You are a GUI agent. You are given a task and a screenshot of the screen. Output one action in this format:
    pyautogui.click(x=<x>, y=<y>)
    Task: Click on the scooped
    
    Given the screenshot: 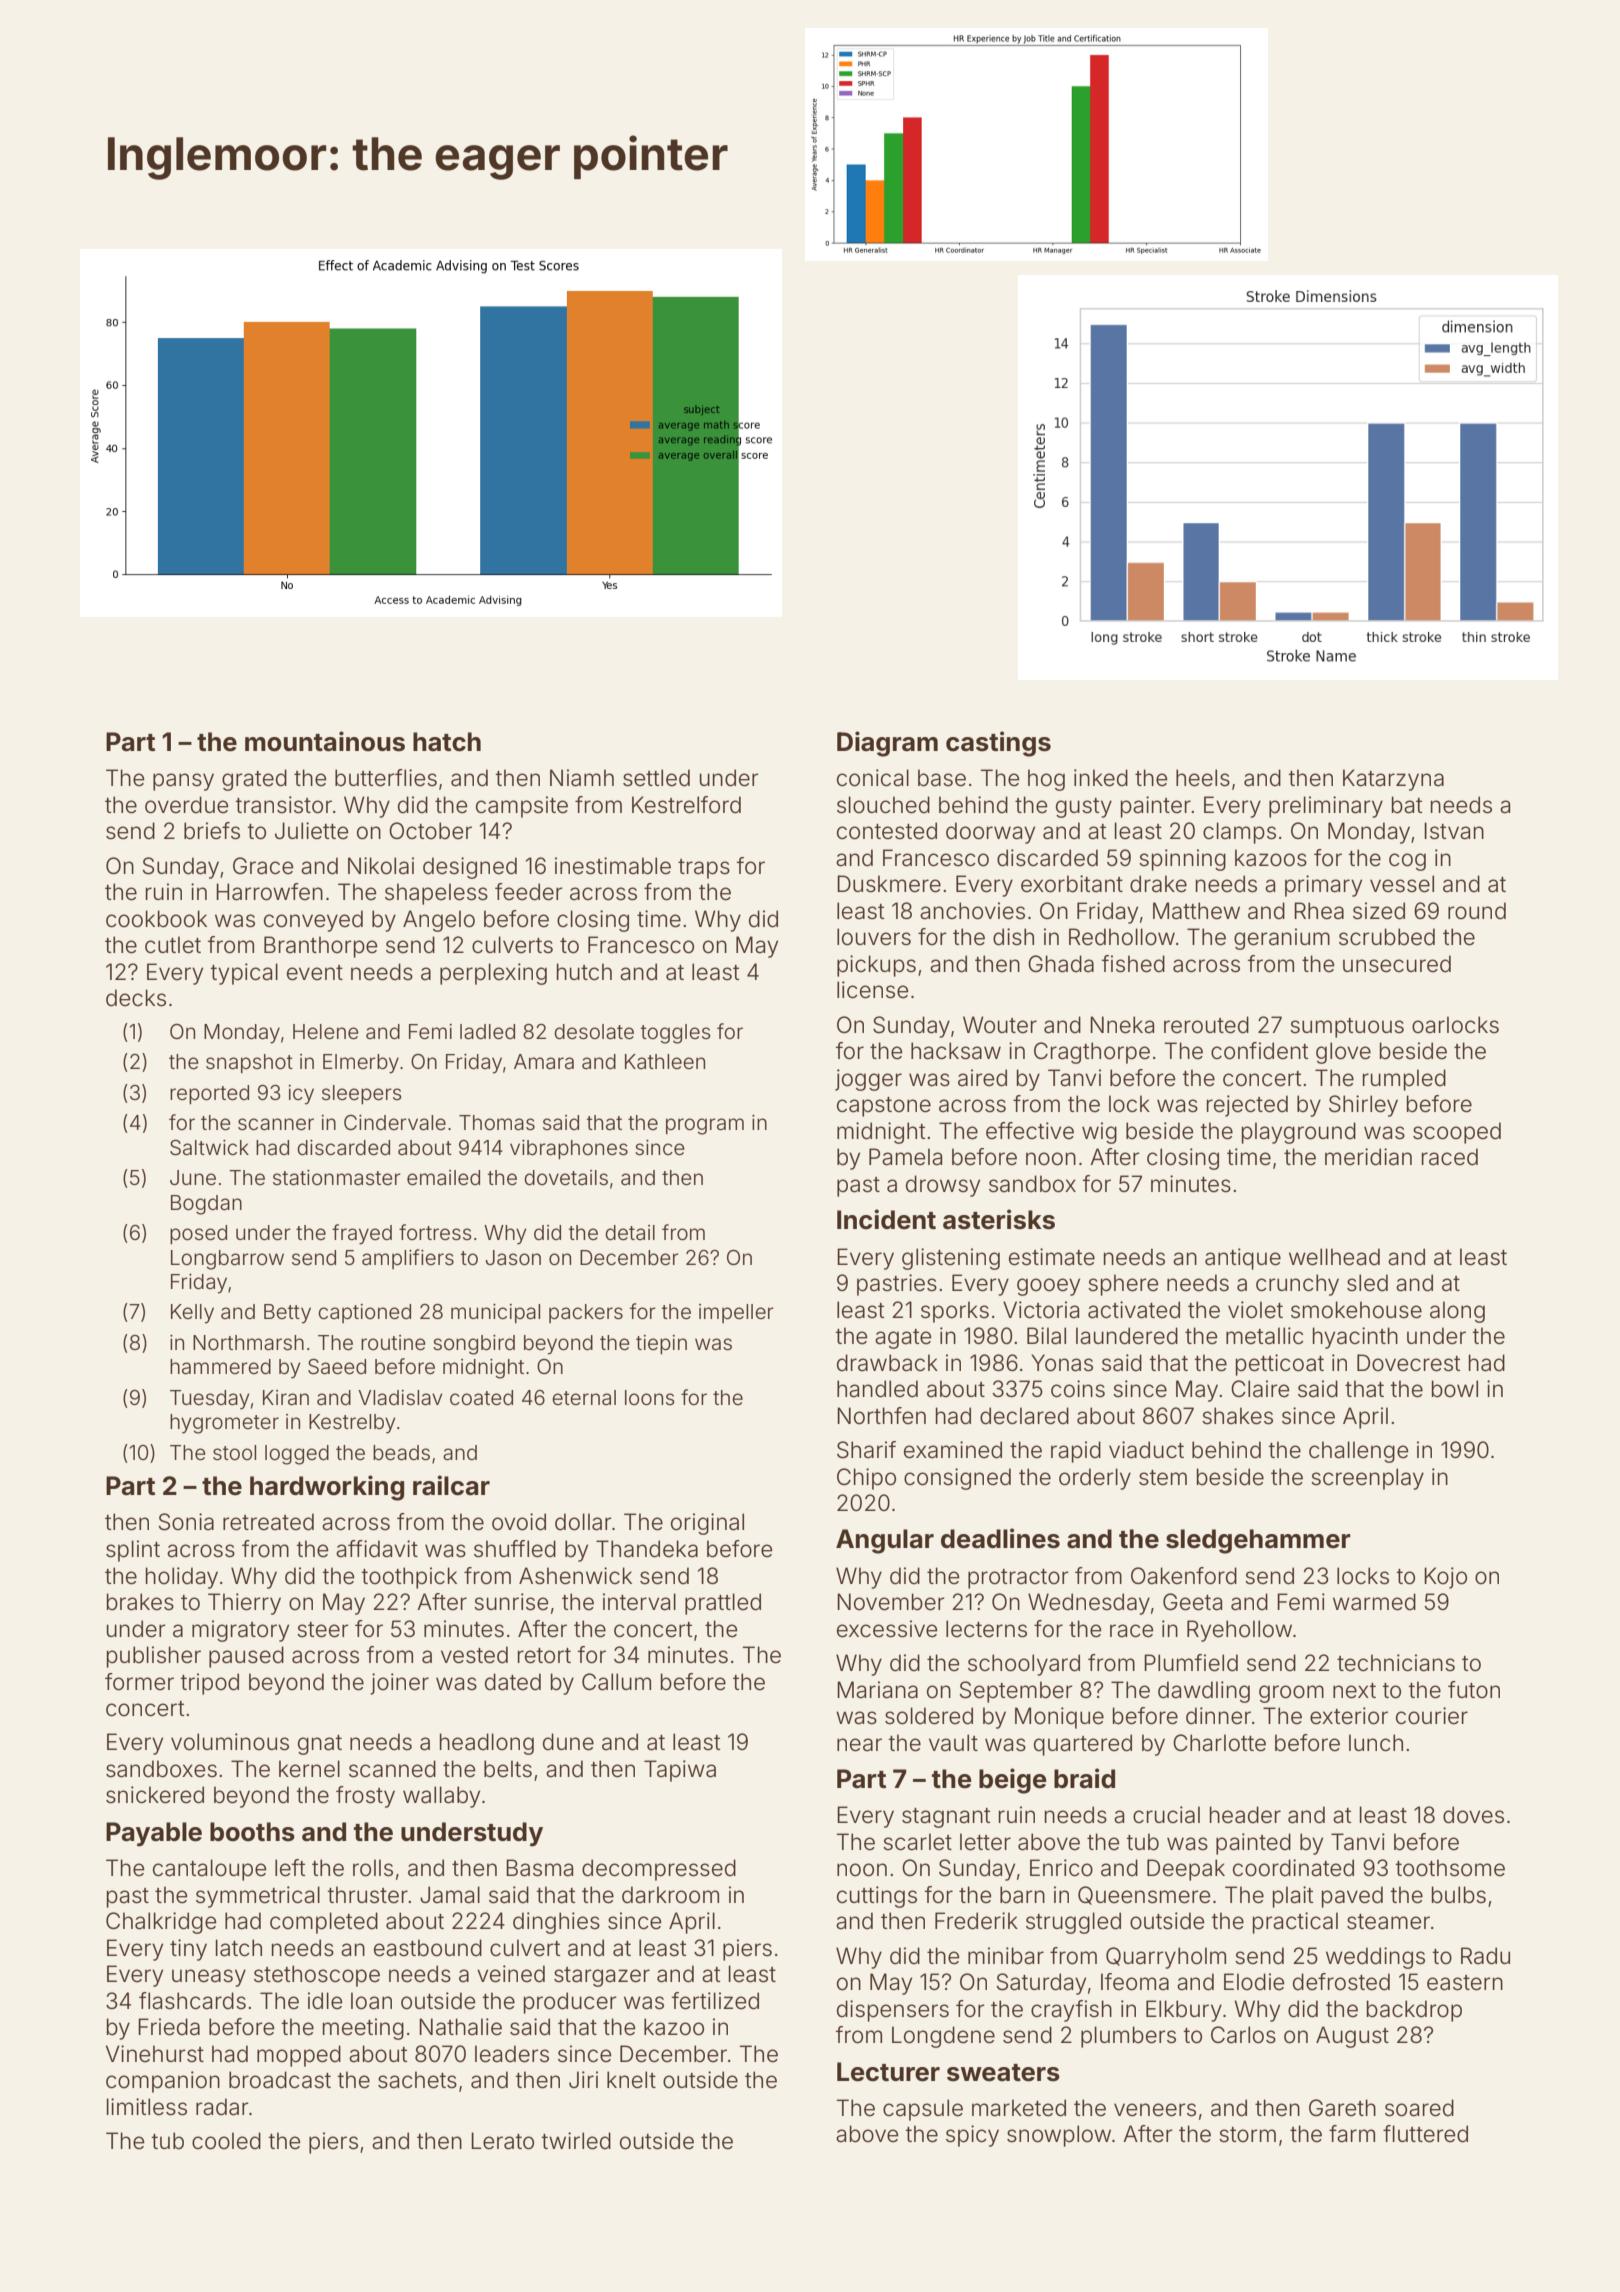 What is the action you would take?
    pyautogui.click(x=1457, y=1133)
